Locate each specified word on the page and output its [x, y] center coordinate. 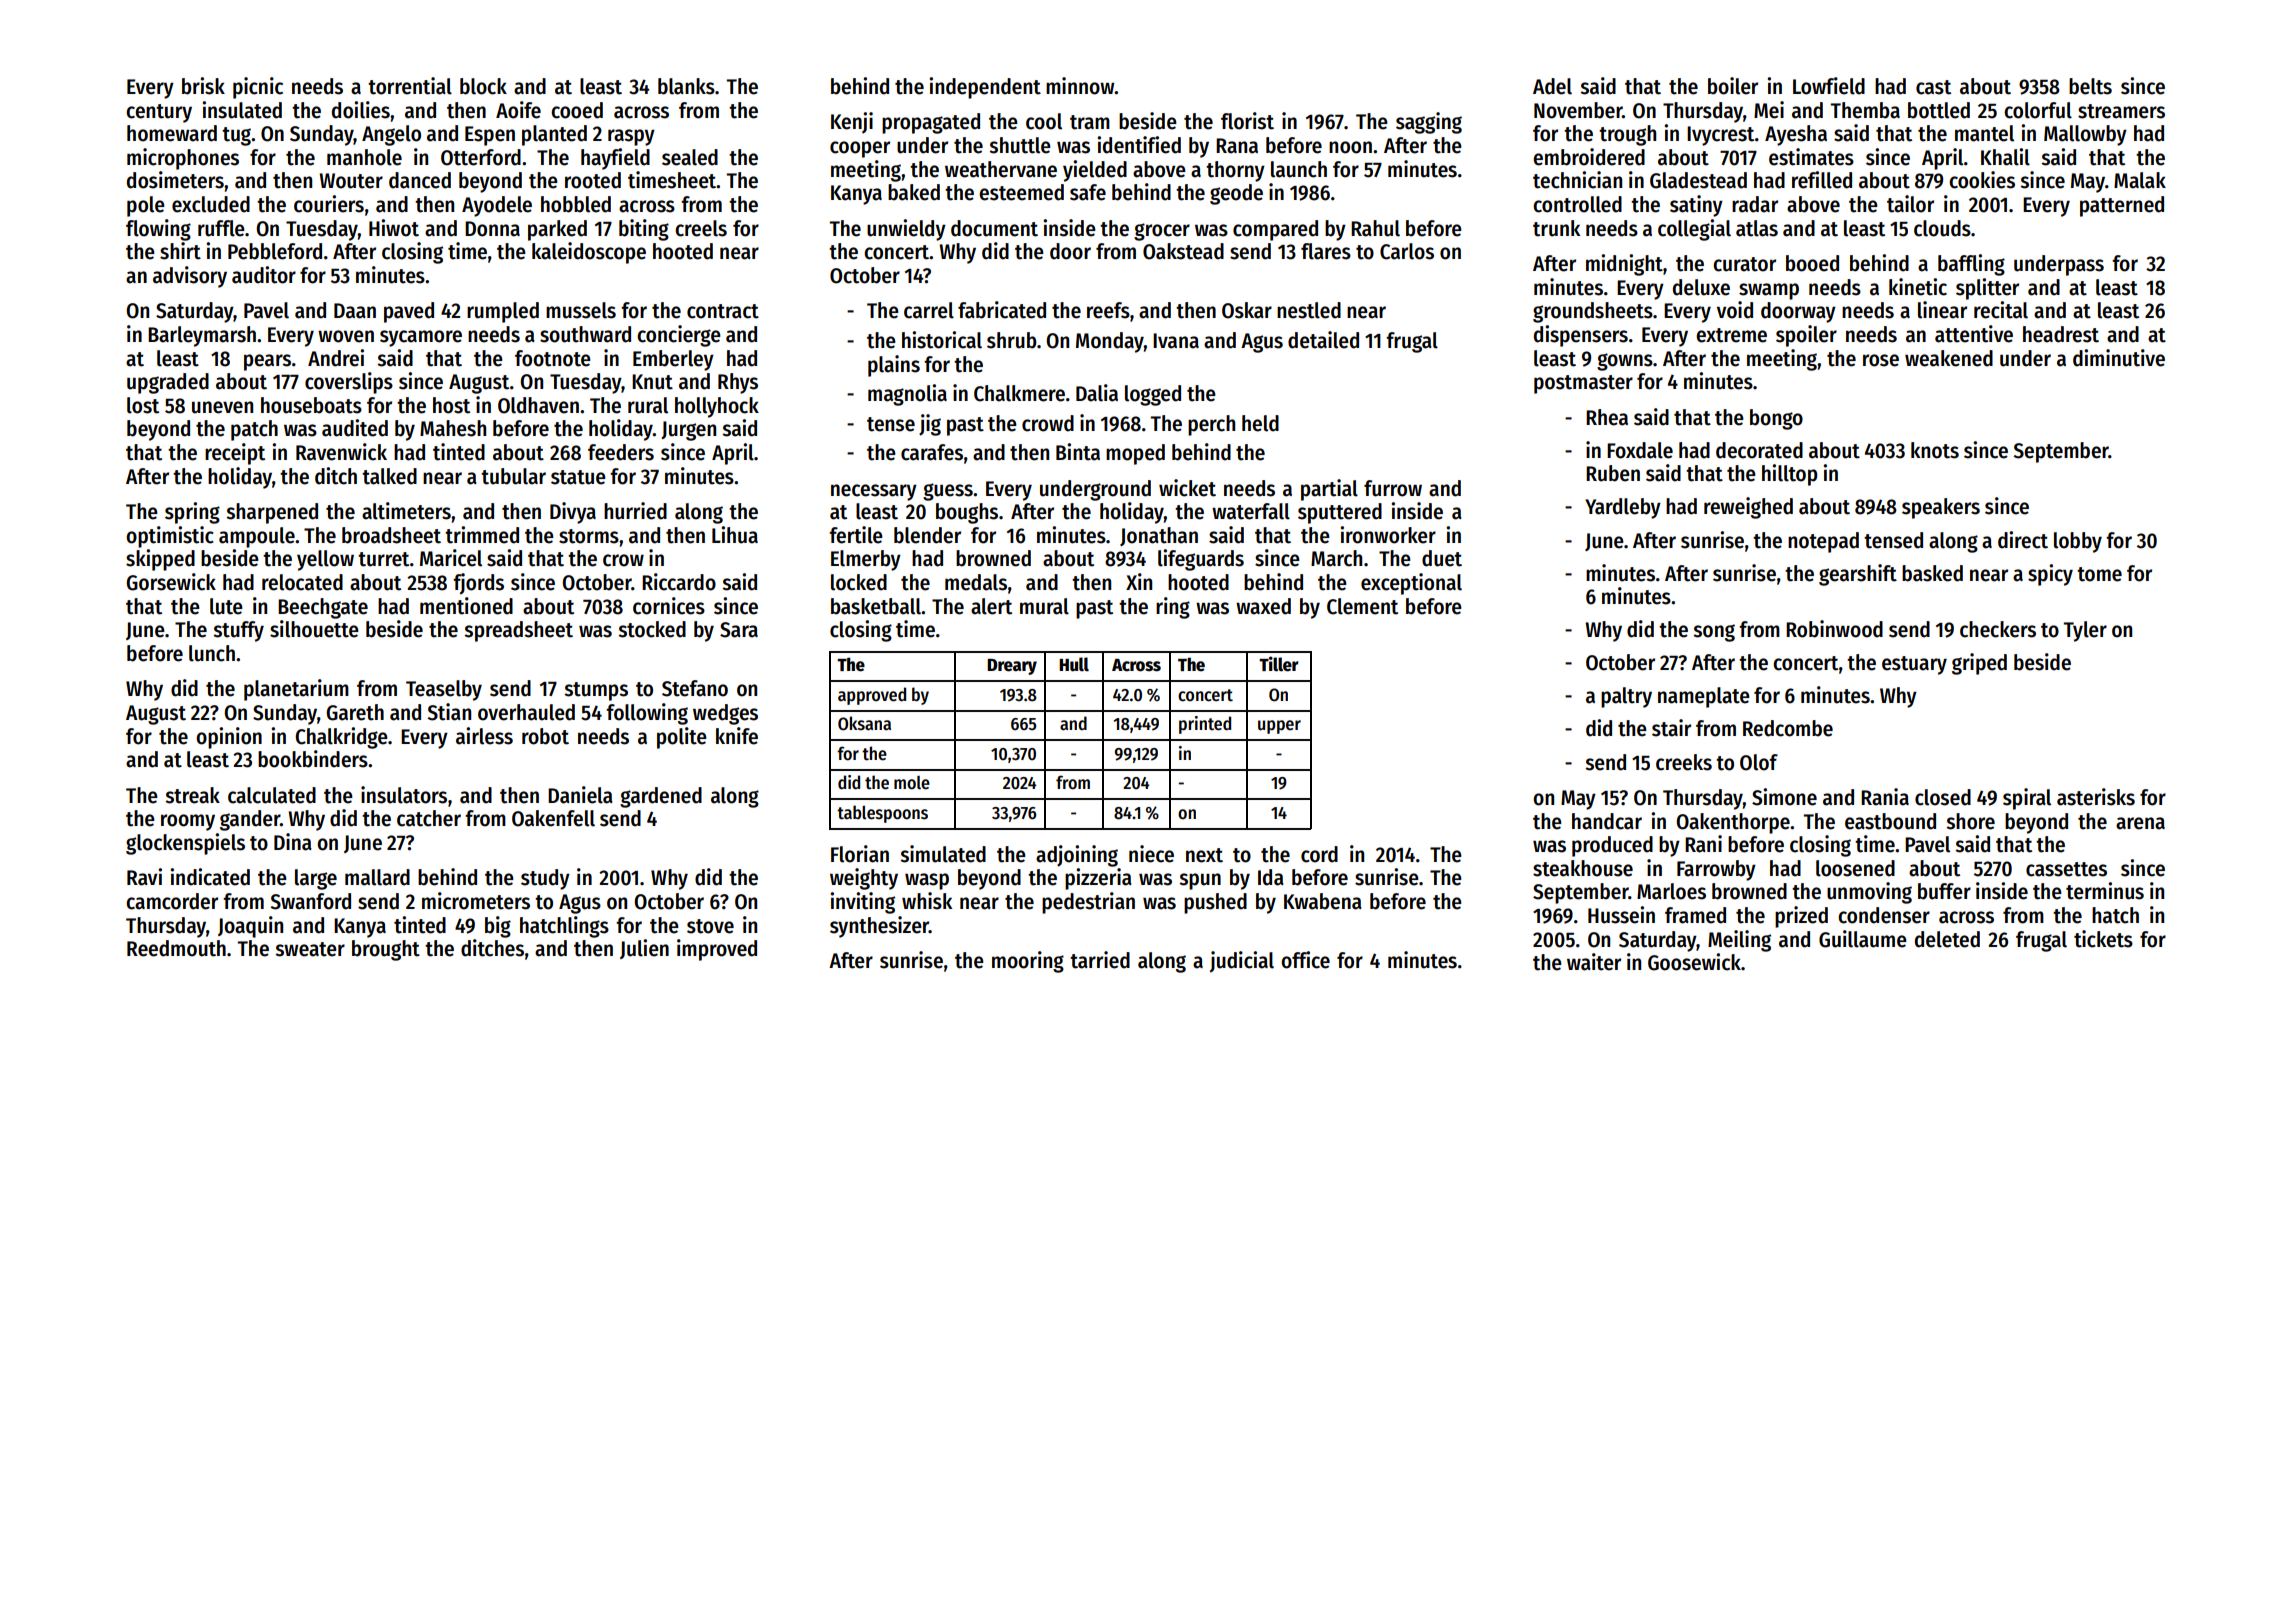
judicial [1242, 962]
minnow [1080, 86]
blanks [686, 86]
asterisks [2096, 797]
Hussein [1621, 915]
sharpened [272, 513]
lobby [2078, 542]
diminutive [2119, 358]
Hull [1074, 664]
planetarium [296, 690]
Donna [492, 229]
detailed [1323, 340]
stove [710, 926]
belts [2090, 86]
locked [859, 582]
